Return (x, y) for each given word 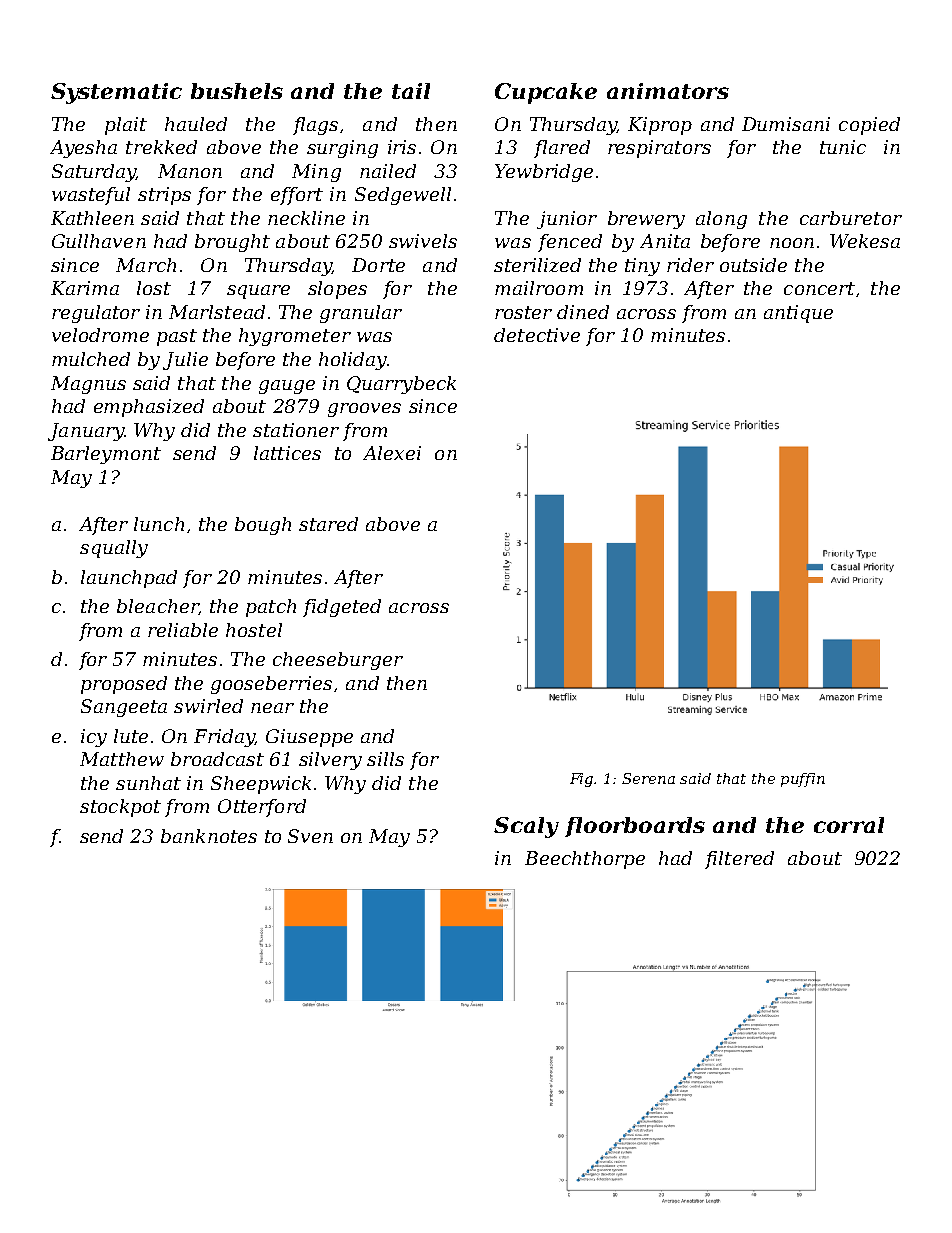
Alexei (392, 453)
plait (126, 126)
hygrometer (295, 337)
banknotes (209, 836)
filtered (739, 860)
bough (263, 526)
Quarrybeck (401, 385)
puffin (803, 780)
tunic (843, 147)
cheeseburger (338, 661)
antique (798, 314)
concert (819, 288)
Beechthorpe (585, 860)
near (272, 708)
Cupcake (546, 93)
